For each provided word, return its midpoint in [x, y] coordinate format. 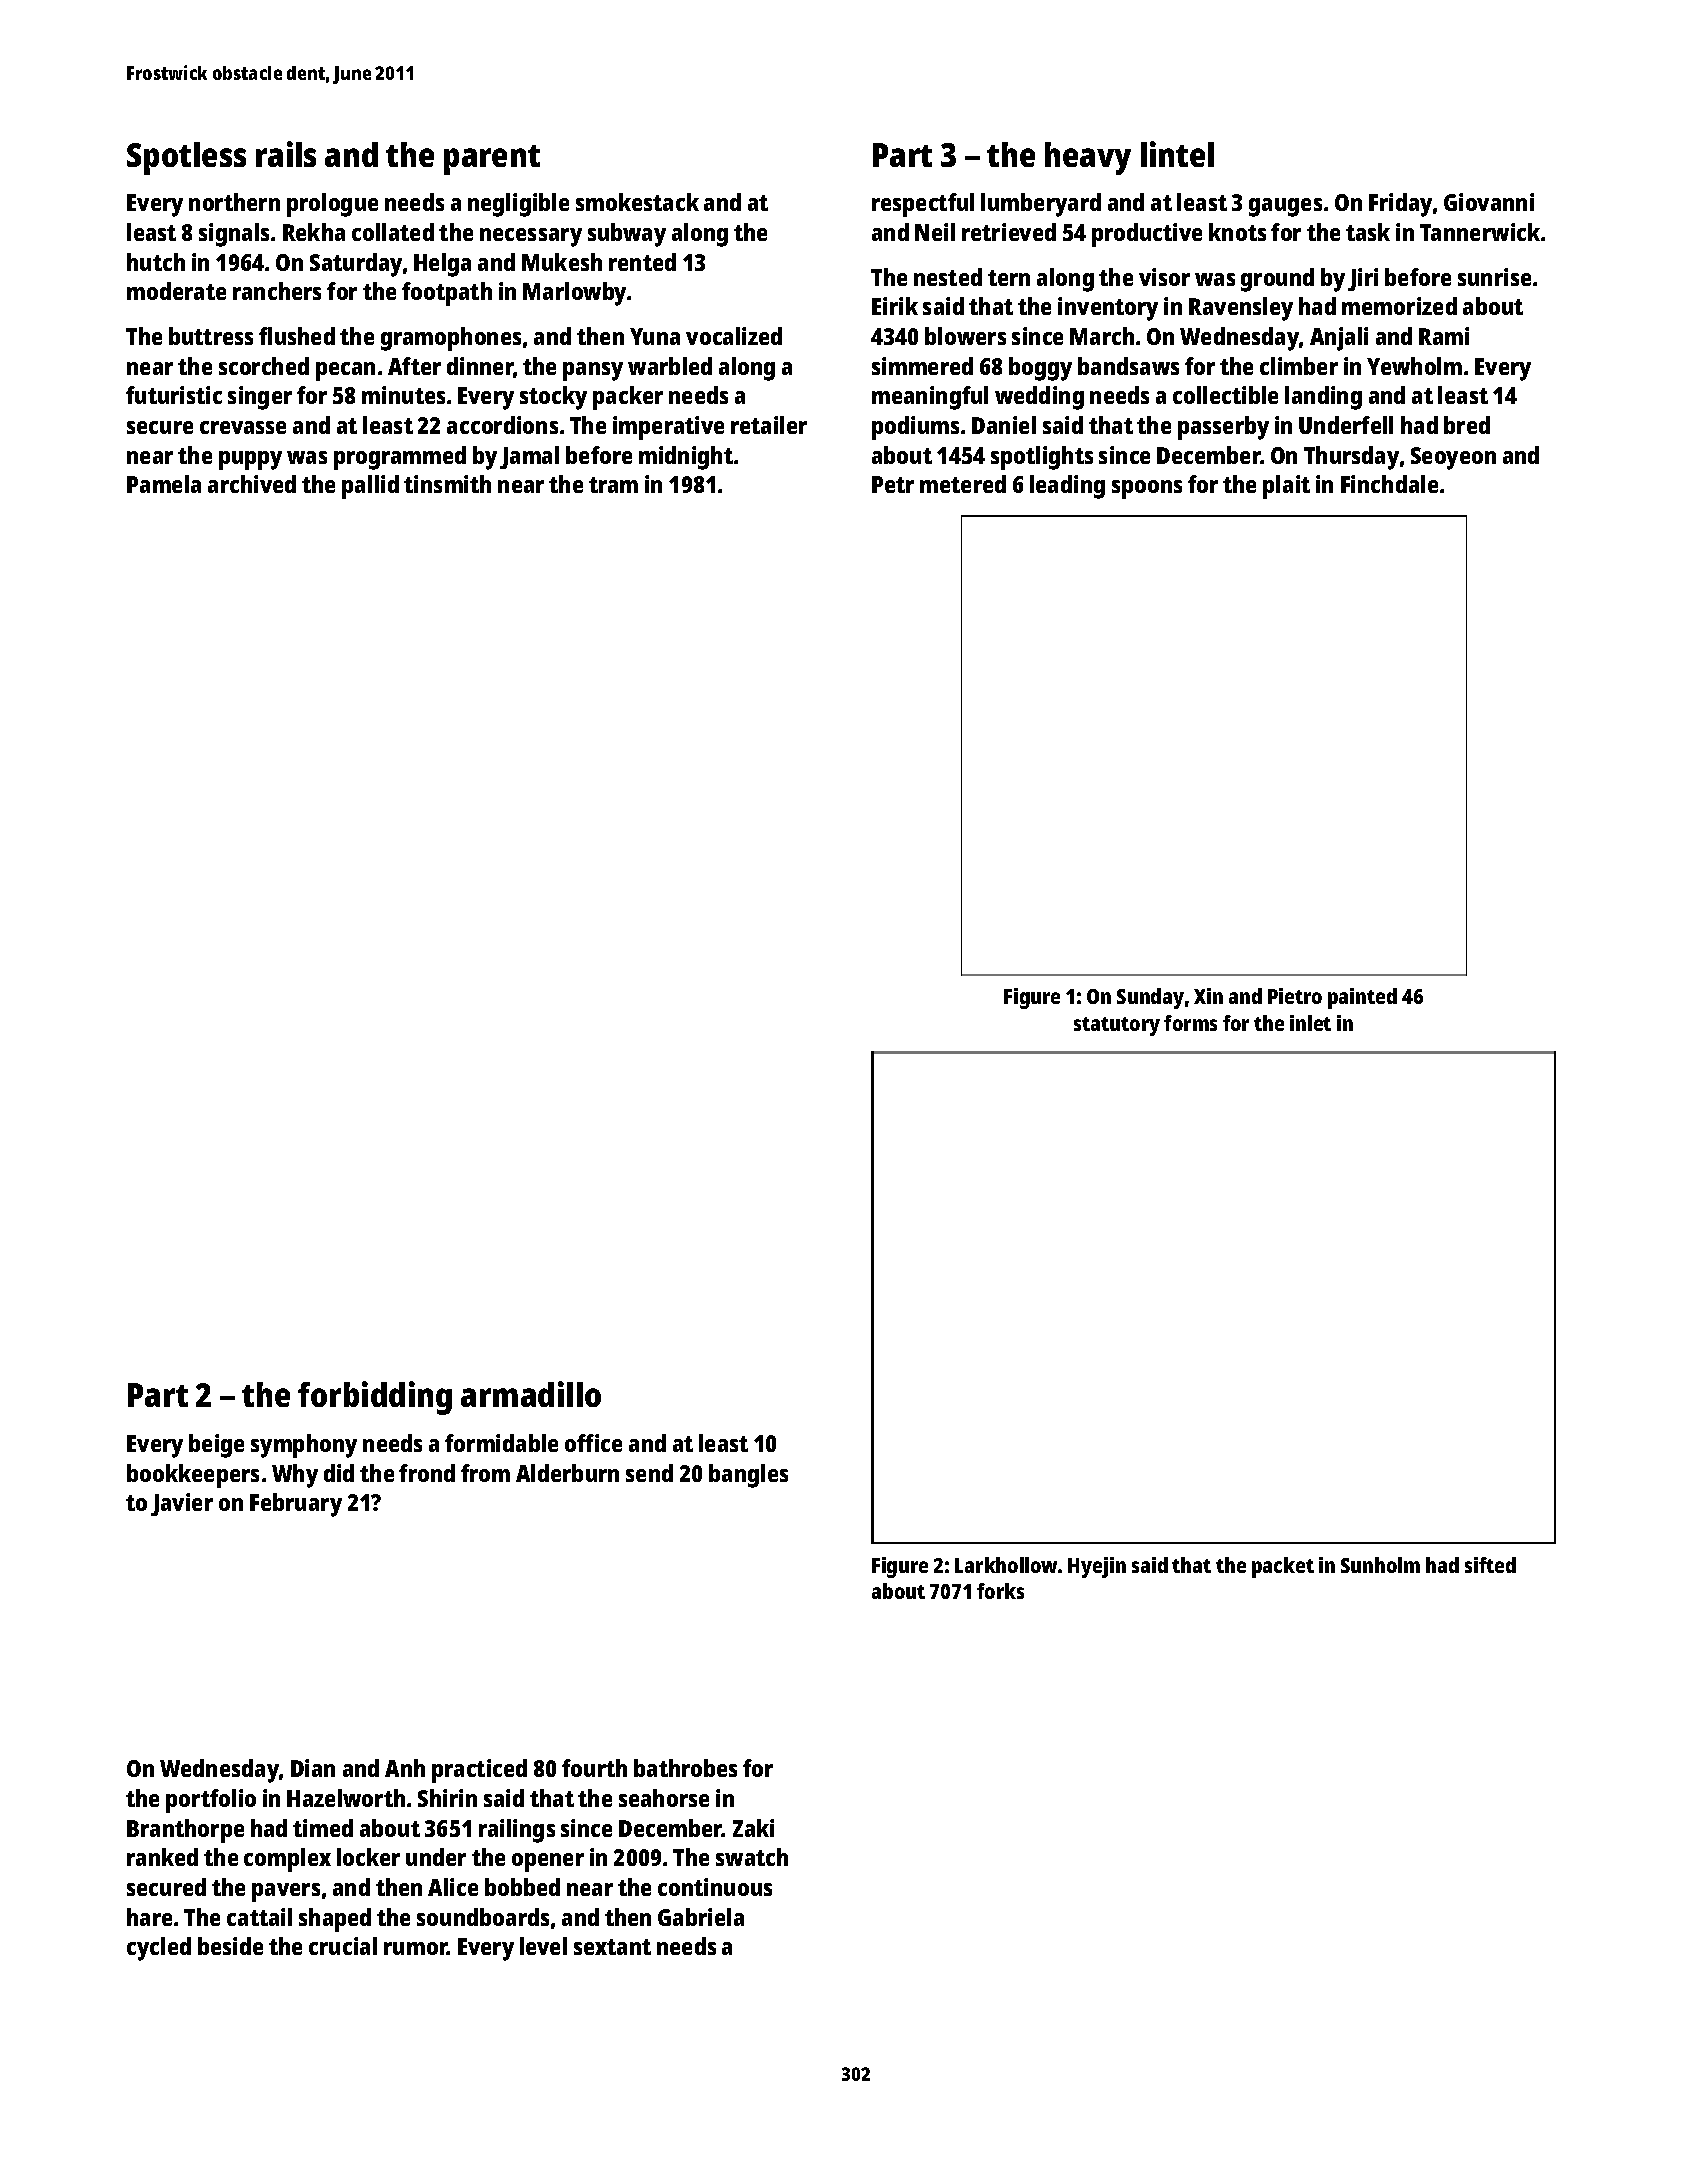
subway [627, 235]
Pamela [164, 484]
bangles [748, 1476]
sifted [1490, 1565]
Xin [1208, 996]
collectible [1225, 395]
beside [230, 1946]
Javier [182, 1504]
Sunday [1150, 998]
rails [286, 154]
